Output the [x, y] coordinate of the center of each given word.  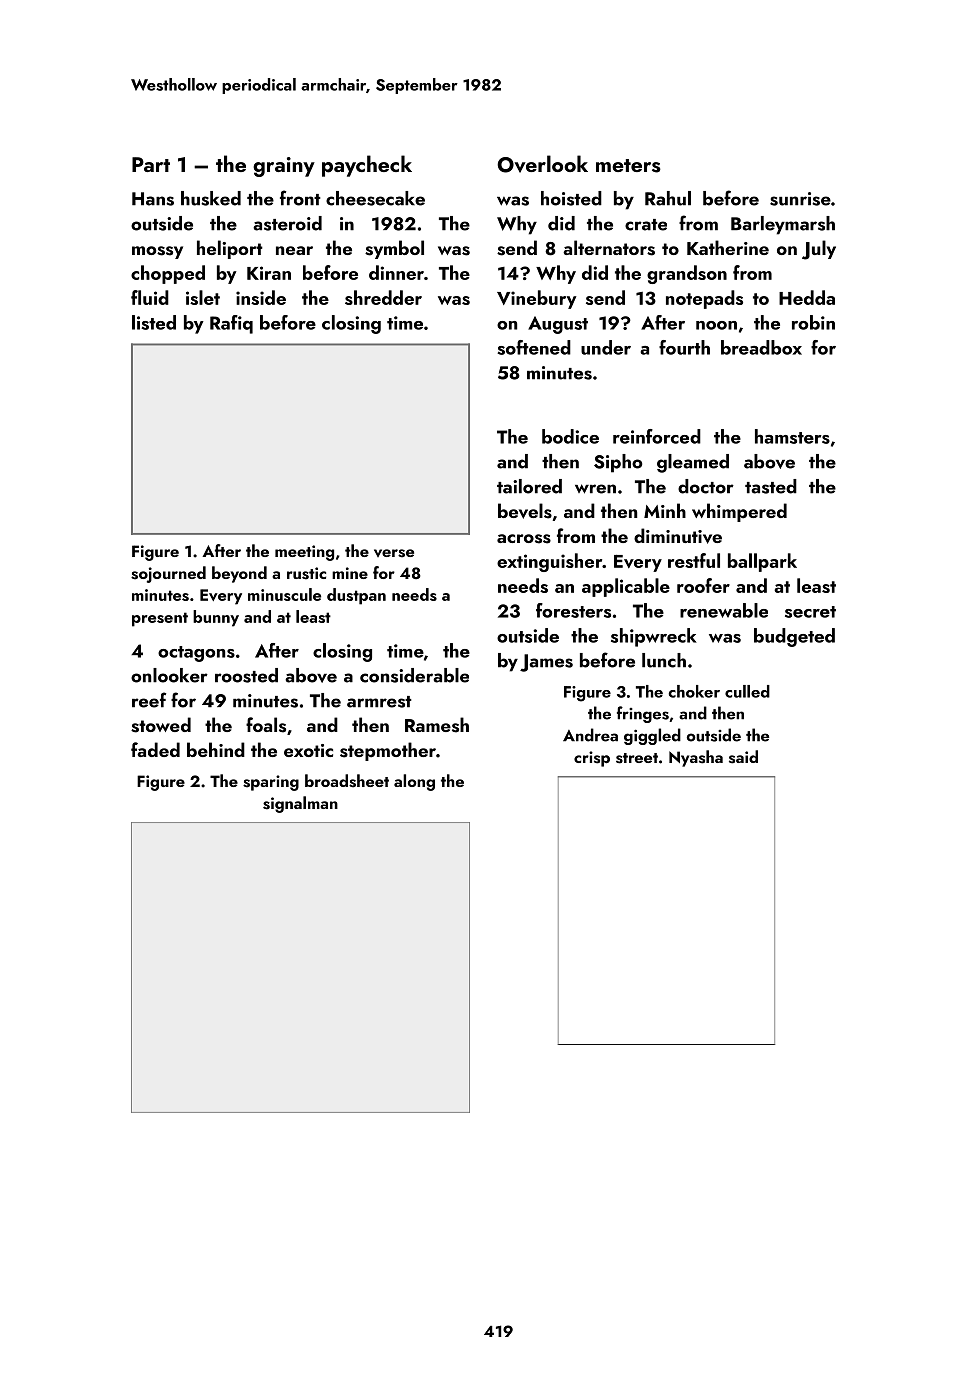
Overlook [542, 164]
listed [154, 322]
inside [261, 297]
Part [151, 164]
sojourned [168, 574]
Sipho [618, 463]
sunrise [800, 199]
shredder [383, 297]
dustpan [356, 596]
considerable [414, 675]
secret [810, 612]
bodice [570, 436]
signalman [300, 804]
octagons [196, 654]
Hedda [807, 297]
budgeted [794, 637]
